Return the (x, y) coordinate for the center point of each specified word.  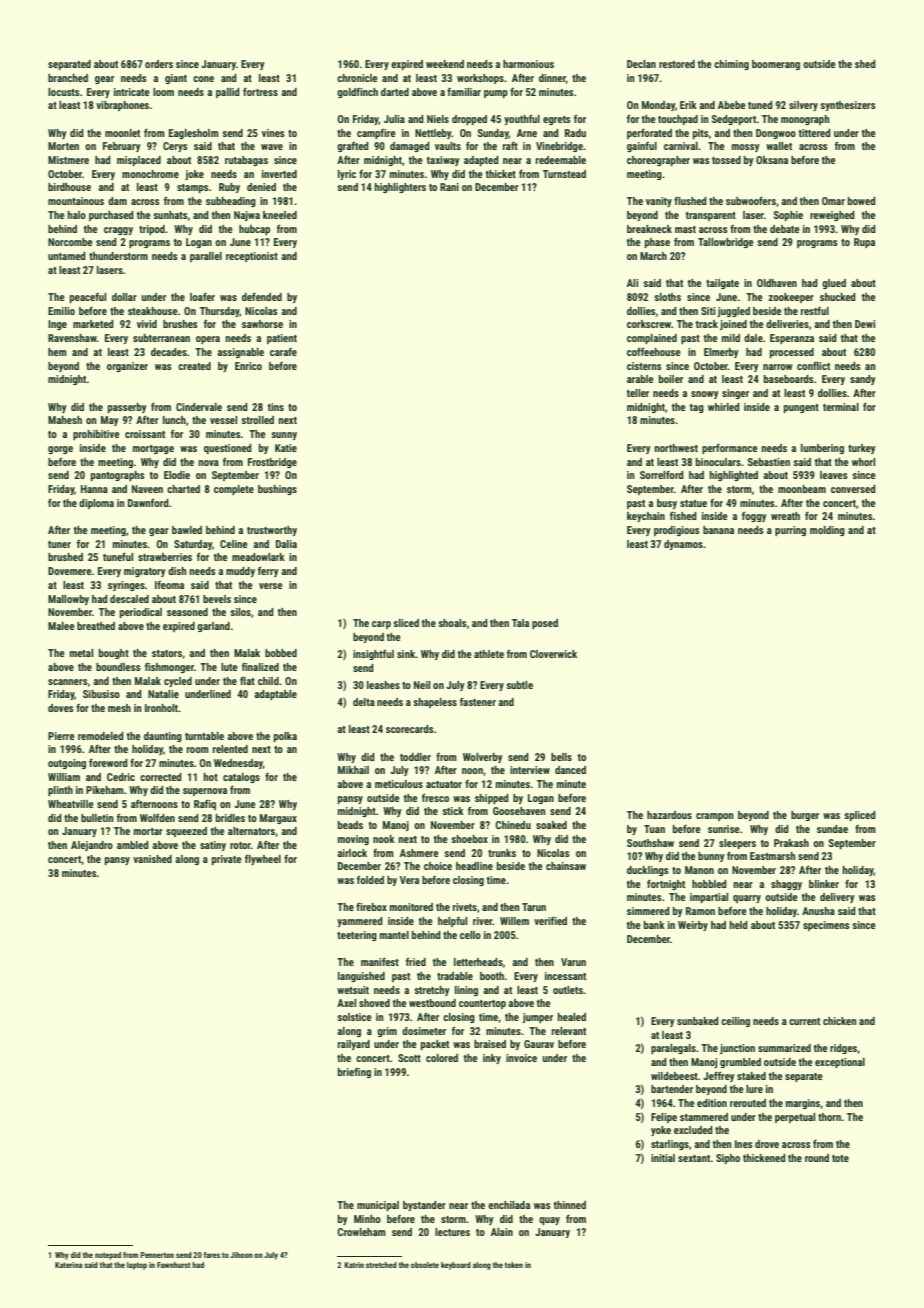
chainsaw (566, 866)
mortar (148, 831)
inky (492, 1059)
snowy (705, 395)
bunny (711, 857)
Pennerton (157, 1255)
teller (638, 393)
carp (381, 625)
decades (169, 352)
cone (203, 79)
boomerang (776, 65)
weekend (445, 64)
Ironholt (161, 708)
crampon (714, 817)
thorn (829, 1117)
